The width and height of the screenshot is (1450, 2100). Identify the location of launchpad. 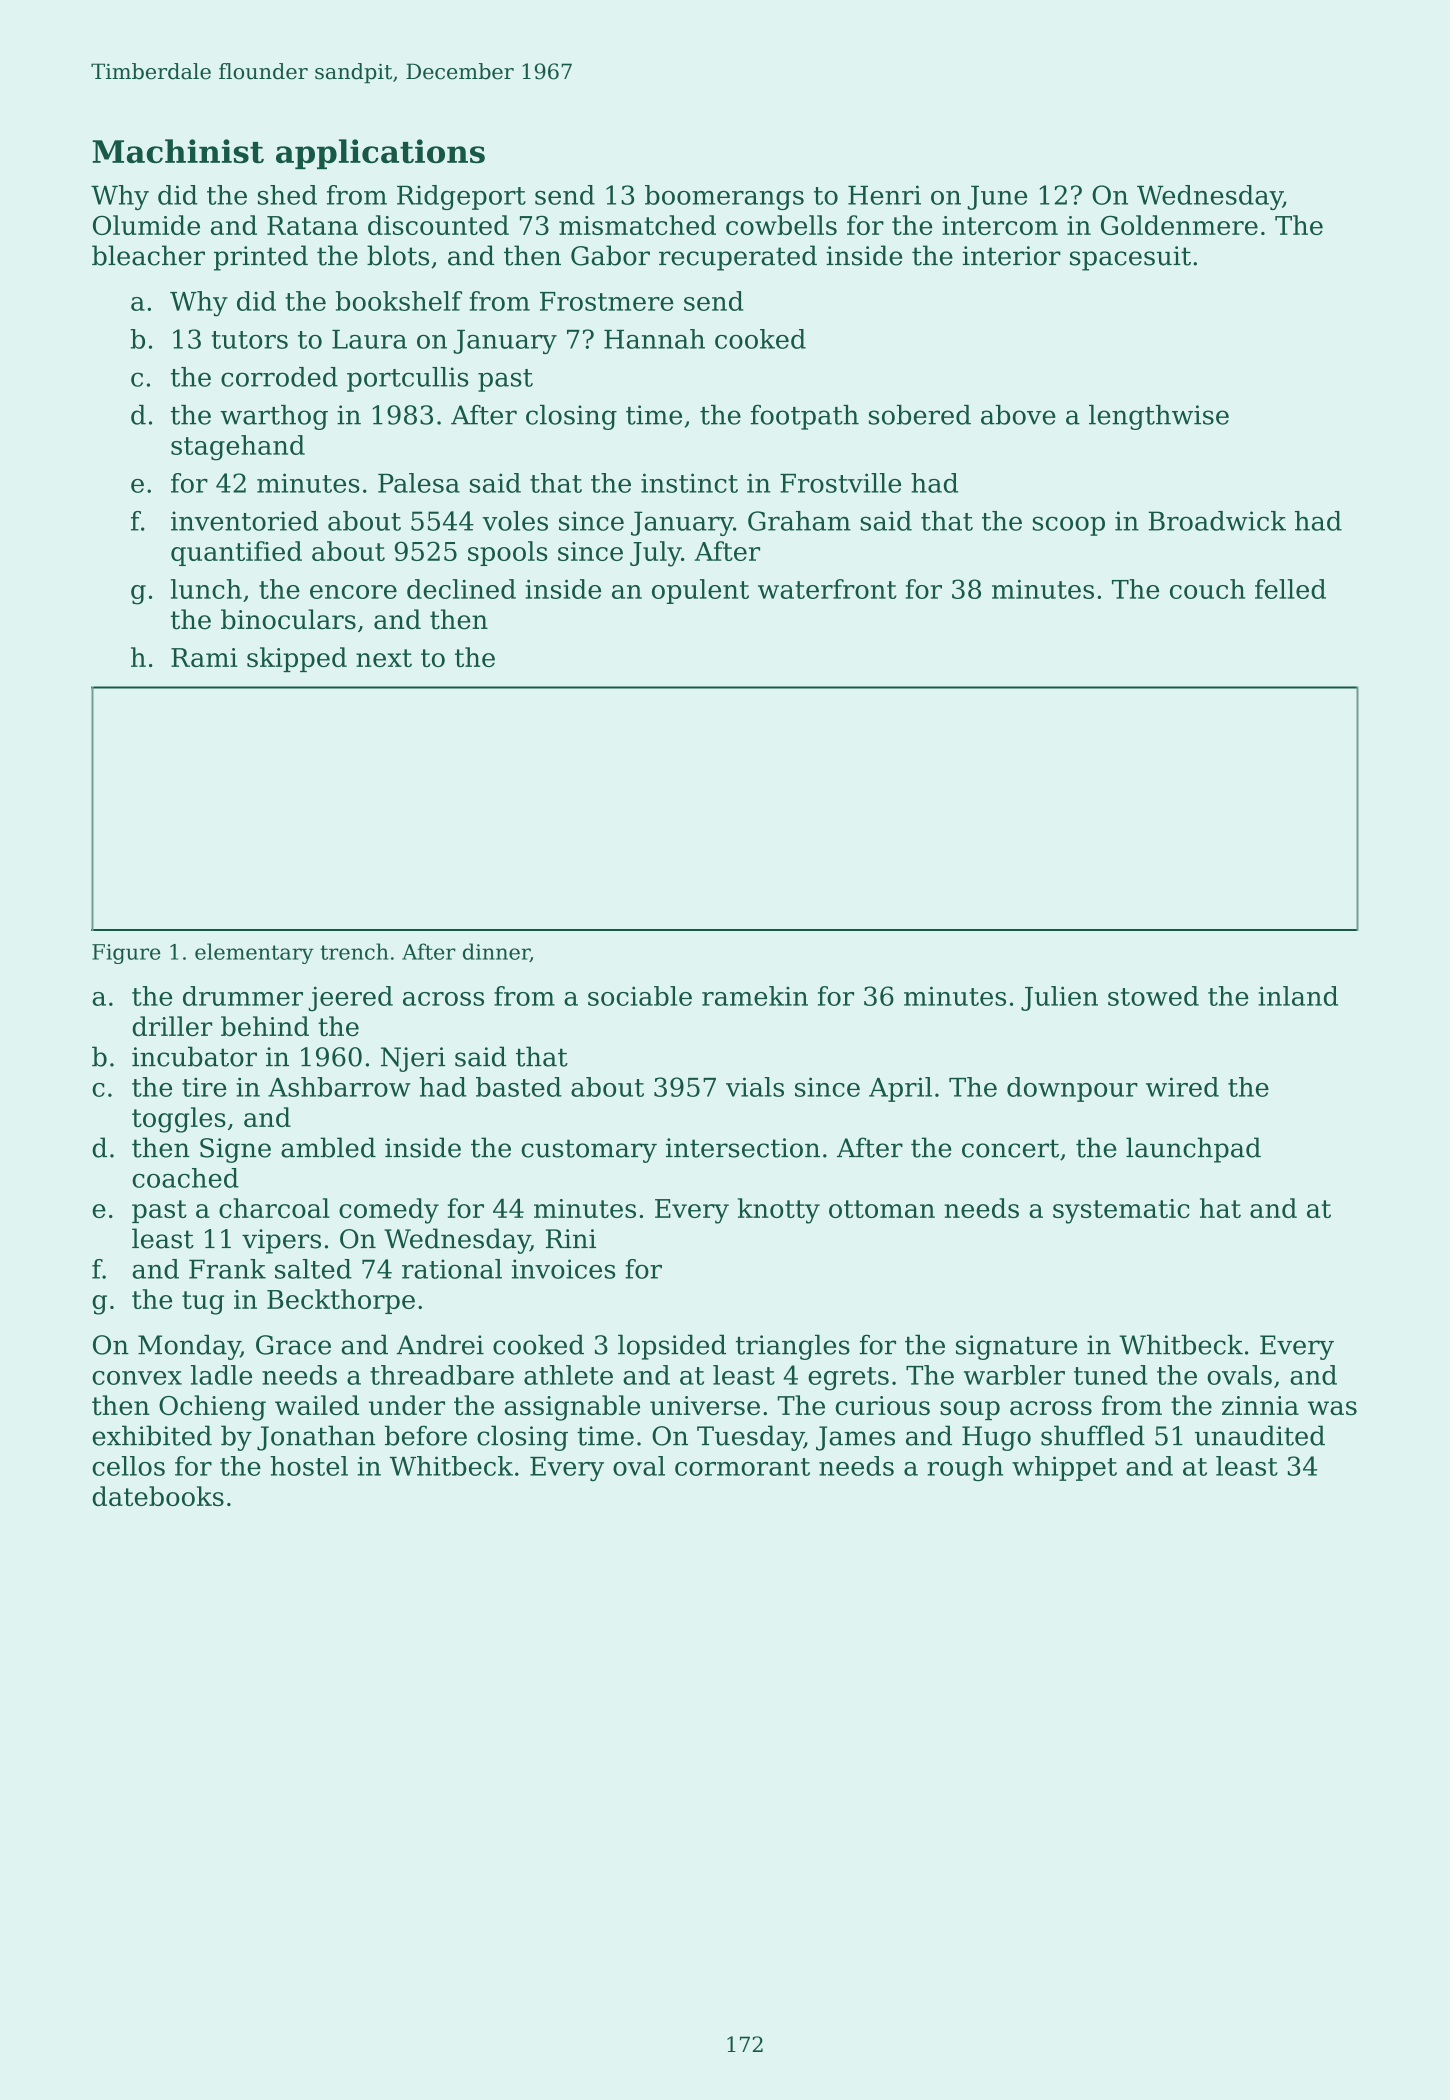
(1193, 1150).
